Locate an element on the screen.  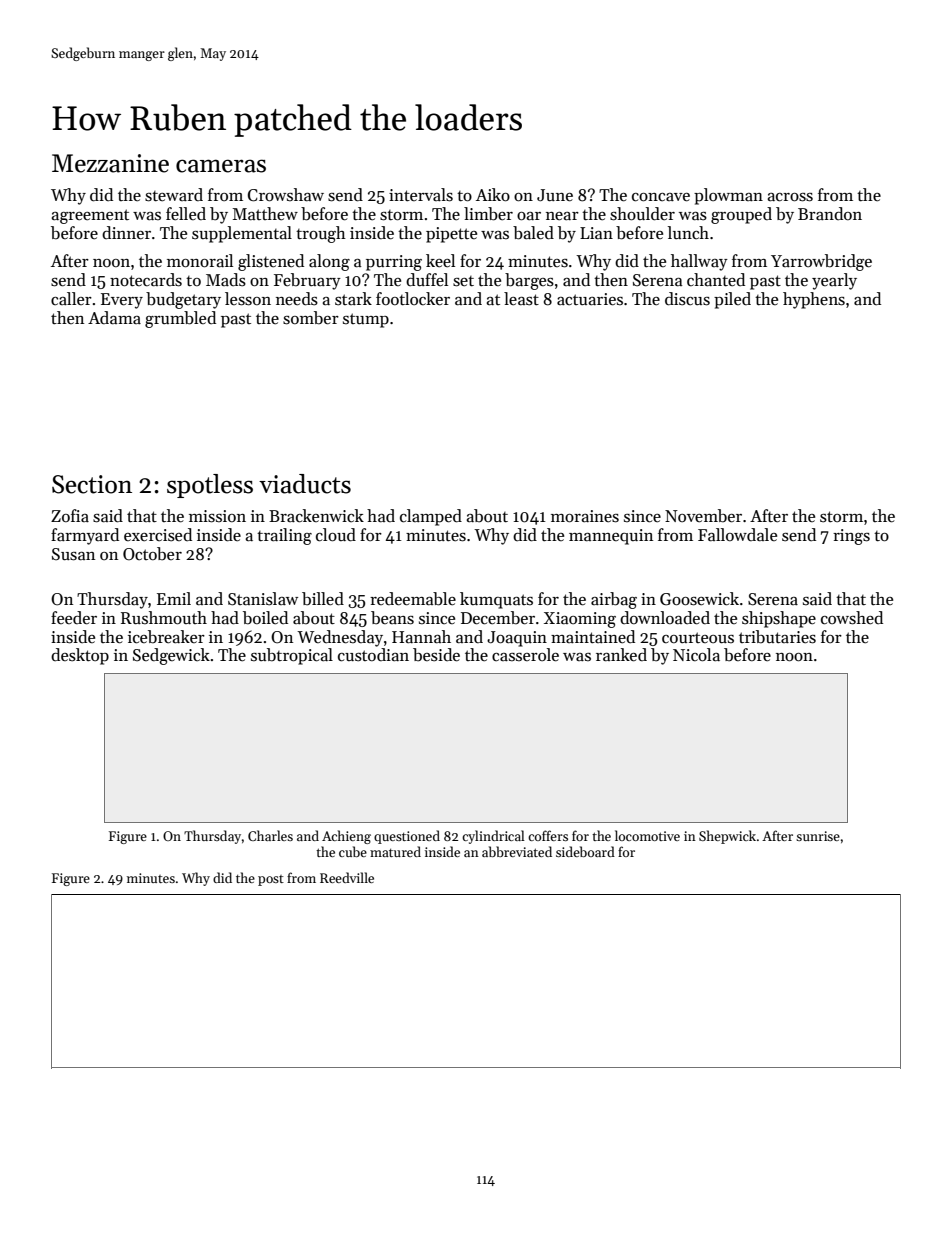
across is located at coordinates (790, 197).
